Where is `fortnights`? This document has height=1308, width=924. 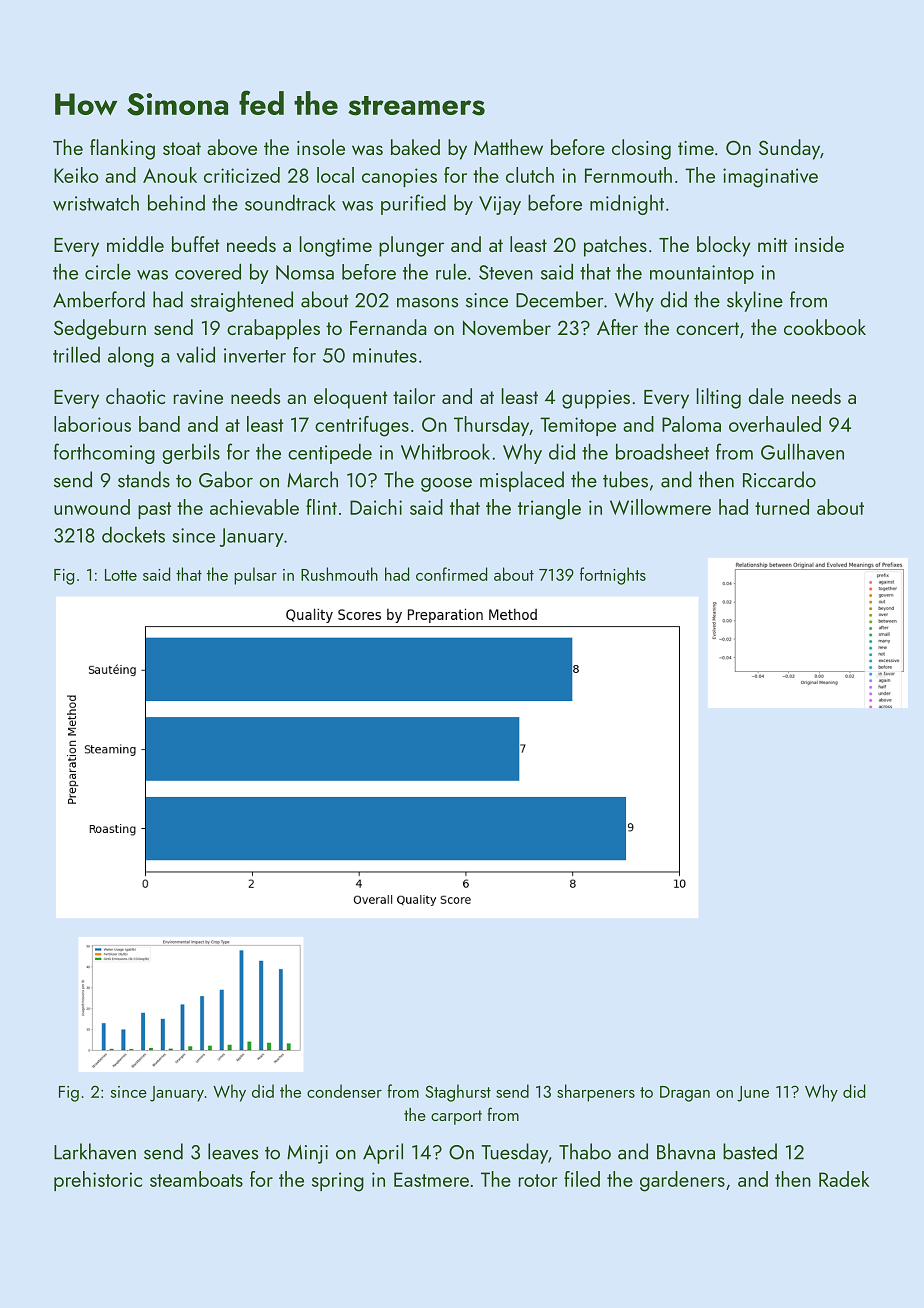 fortnights is located at coordinates (613, 576).
